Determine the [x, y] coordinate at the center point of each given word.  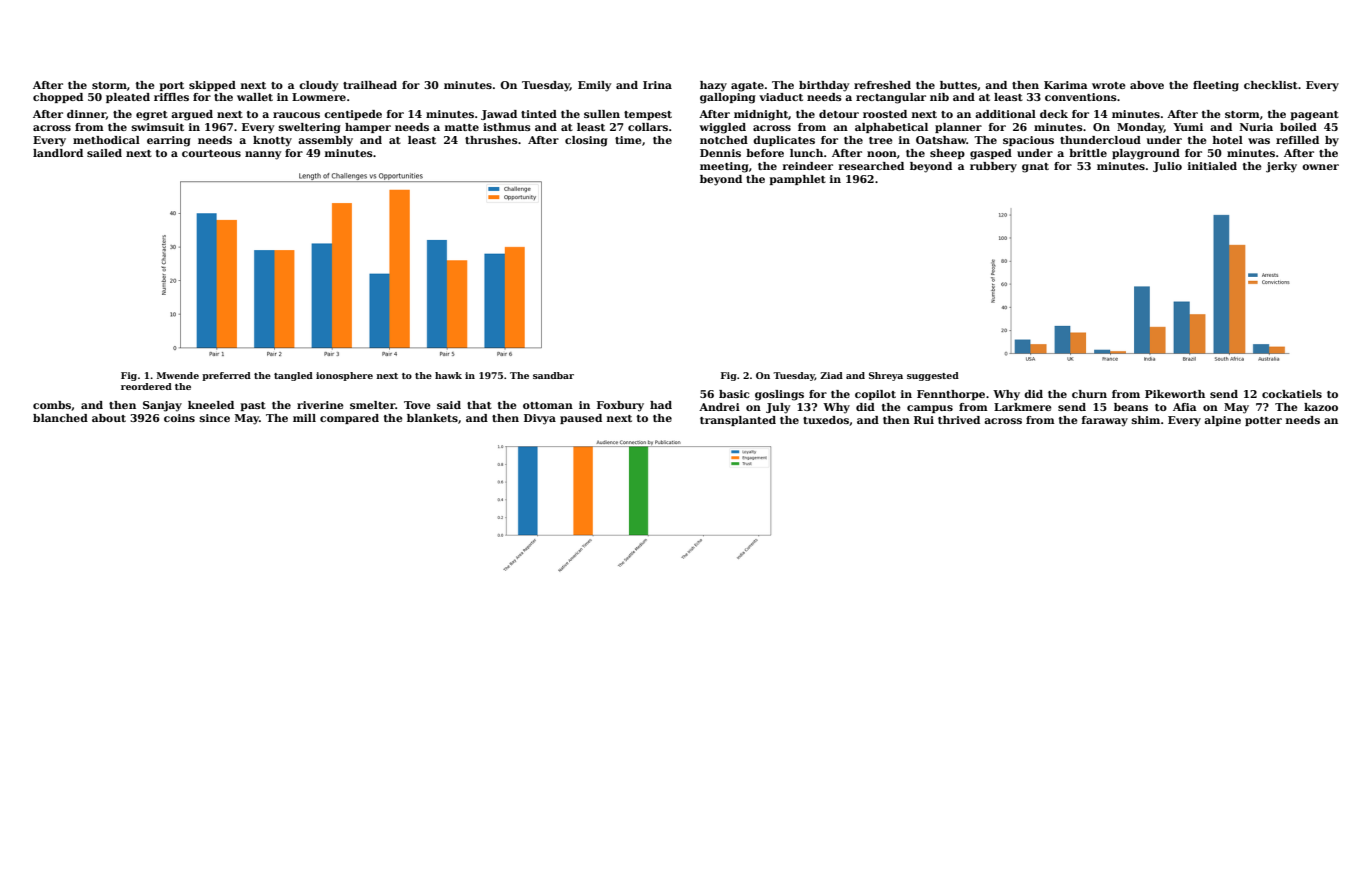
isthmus [507, 127]
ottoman [548, 405]
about [109, 418]
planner [958, 128]
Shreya [886, 376]
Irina [657, 85]
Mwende [178, 375]
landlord [58, 153]
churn [1089, 394]
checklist [1271, 85]
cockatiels [1292, 394]
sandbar [553, 375]
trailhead [370, 85]
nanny [263, 155]
